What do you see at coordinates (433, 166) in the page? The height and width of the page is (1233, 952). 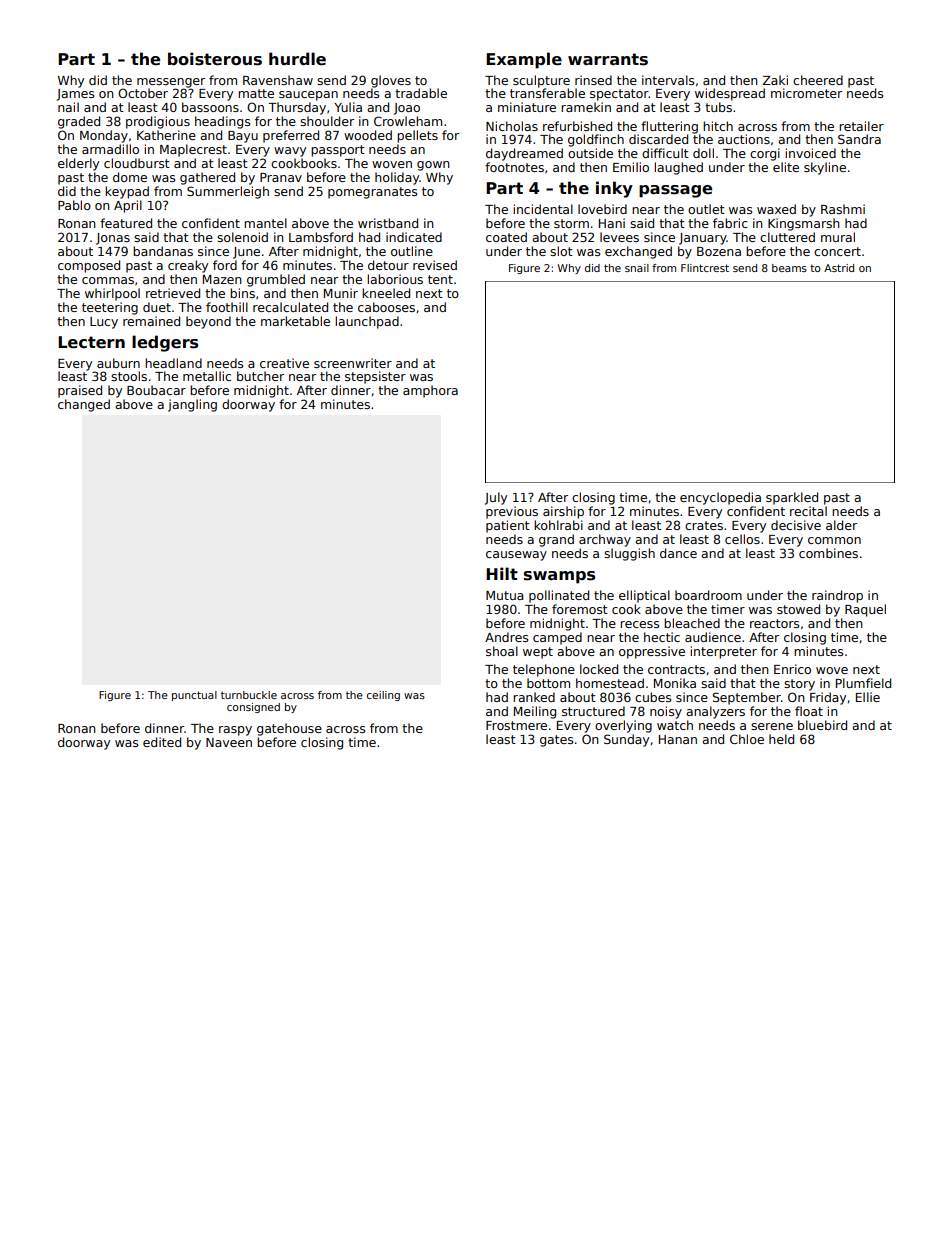 I see `gown` at bounding box center [433, 166].
